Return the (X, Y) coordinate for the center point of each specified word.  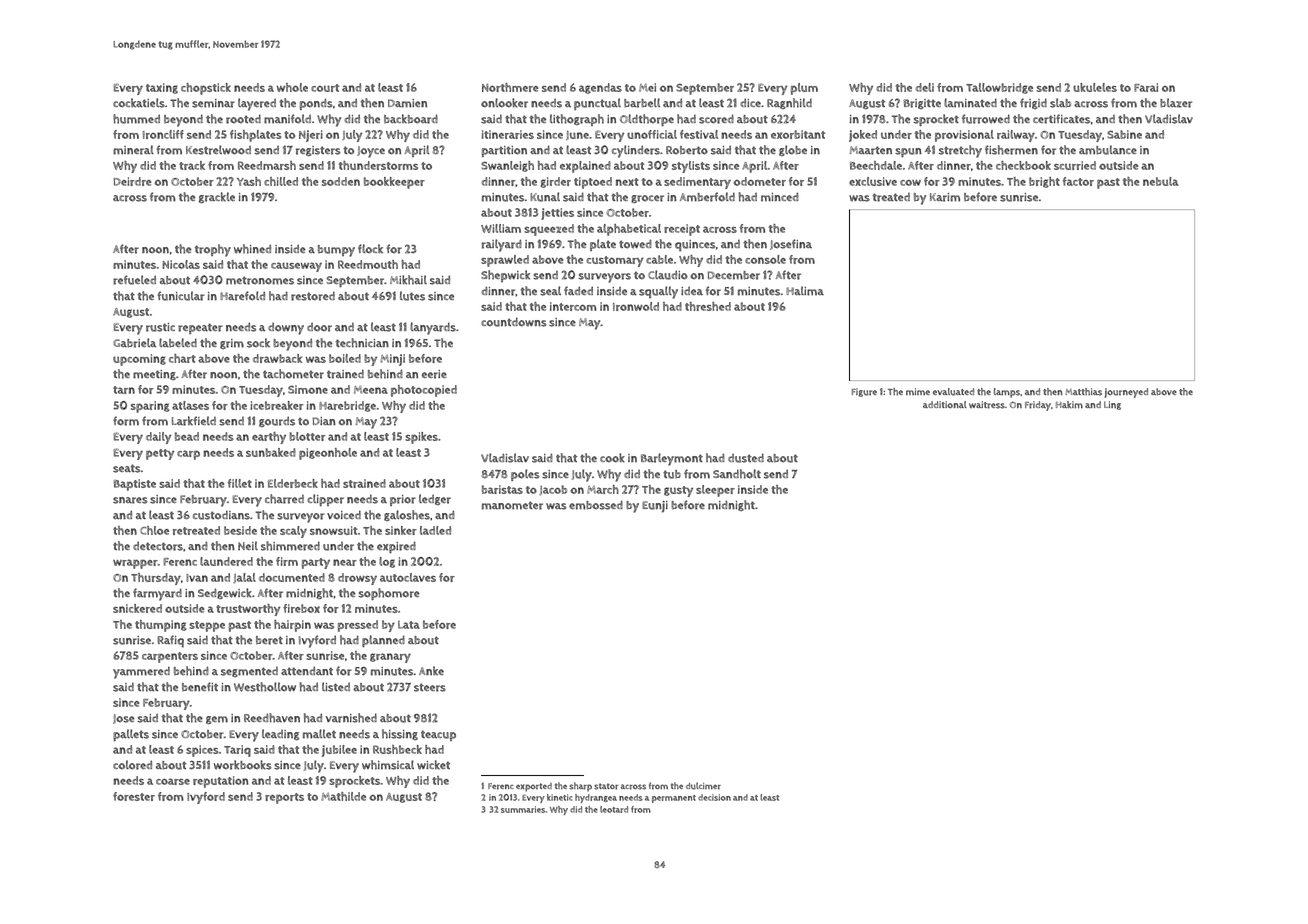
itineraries (508, 134)
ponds (316, 104)
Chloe (154, 530)
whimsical (388, 765)
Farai (1146, 87)
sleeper (715, 491)
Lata (409, 625)
